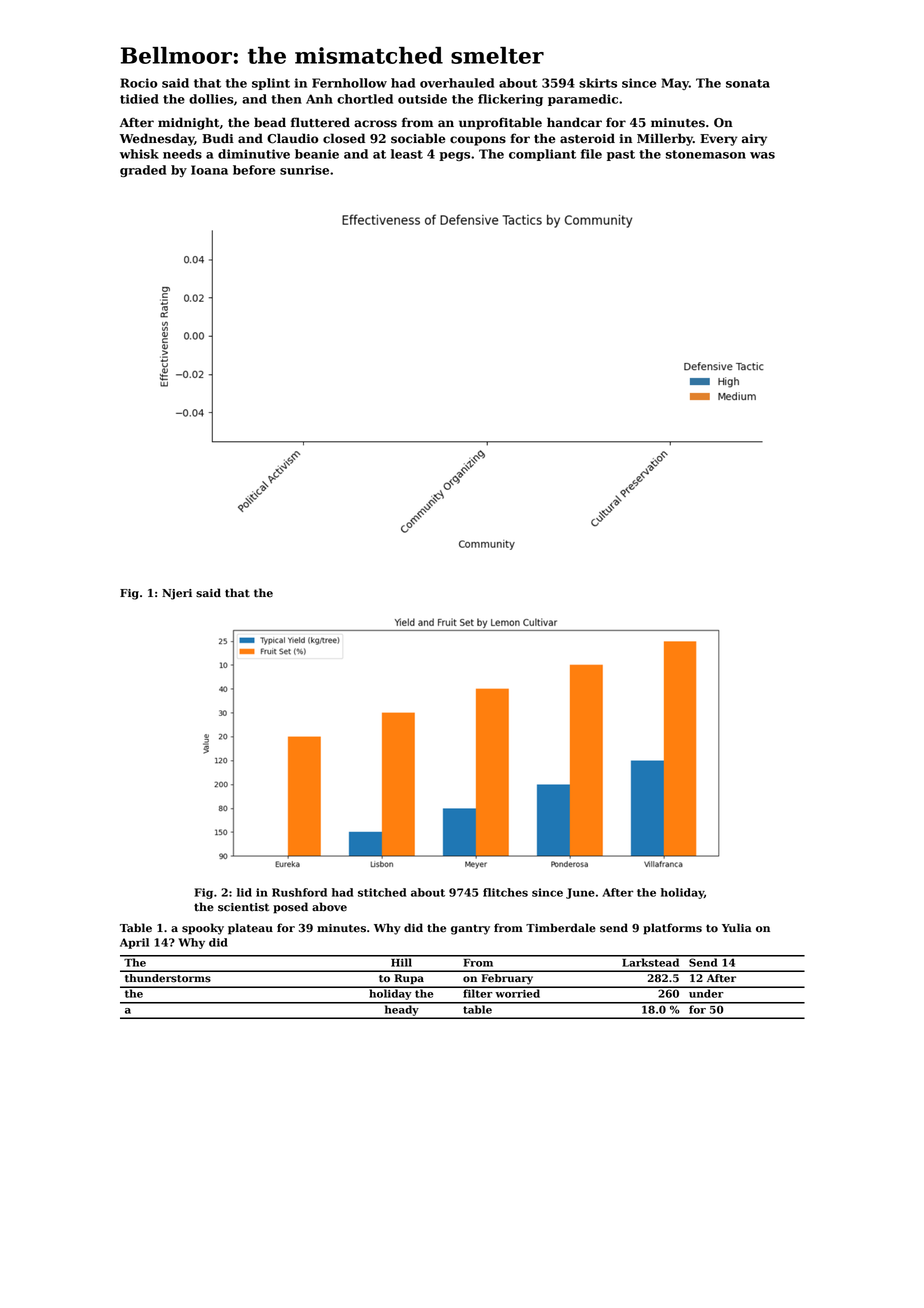 The width and height of the image is (924, 1308). I want to click on posed, so click(290, 908).
